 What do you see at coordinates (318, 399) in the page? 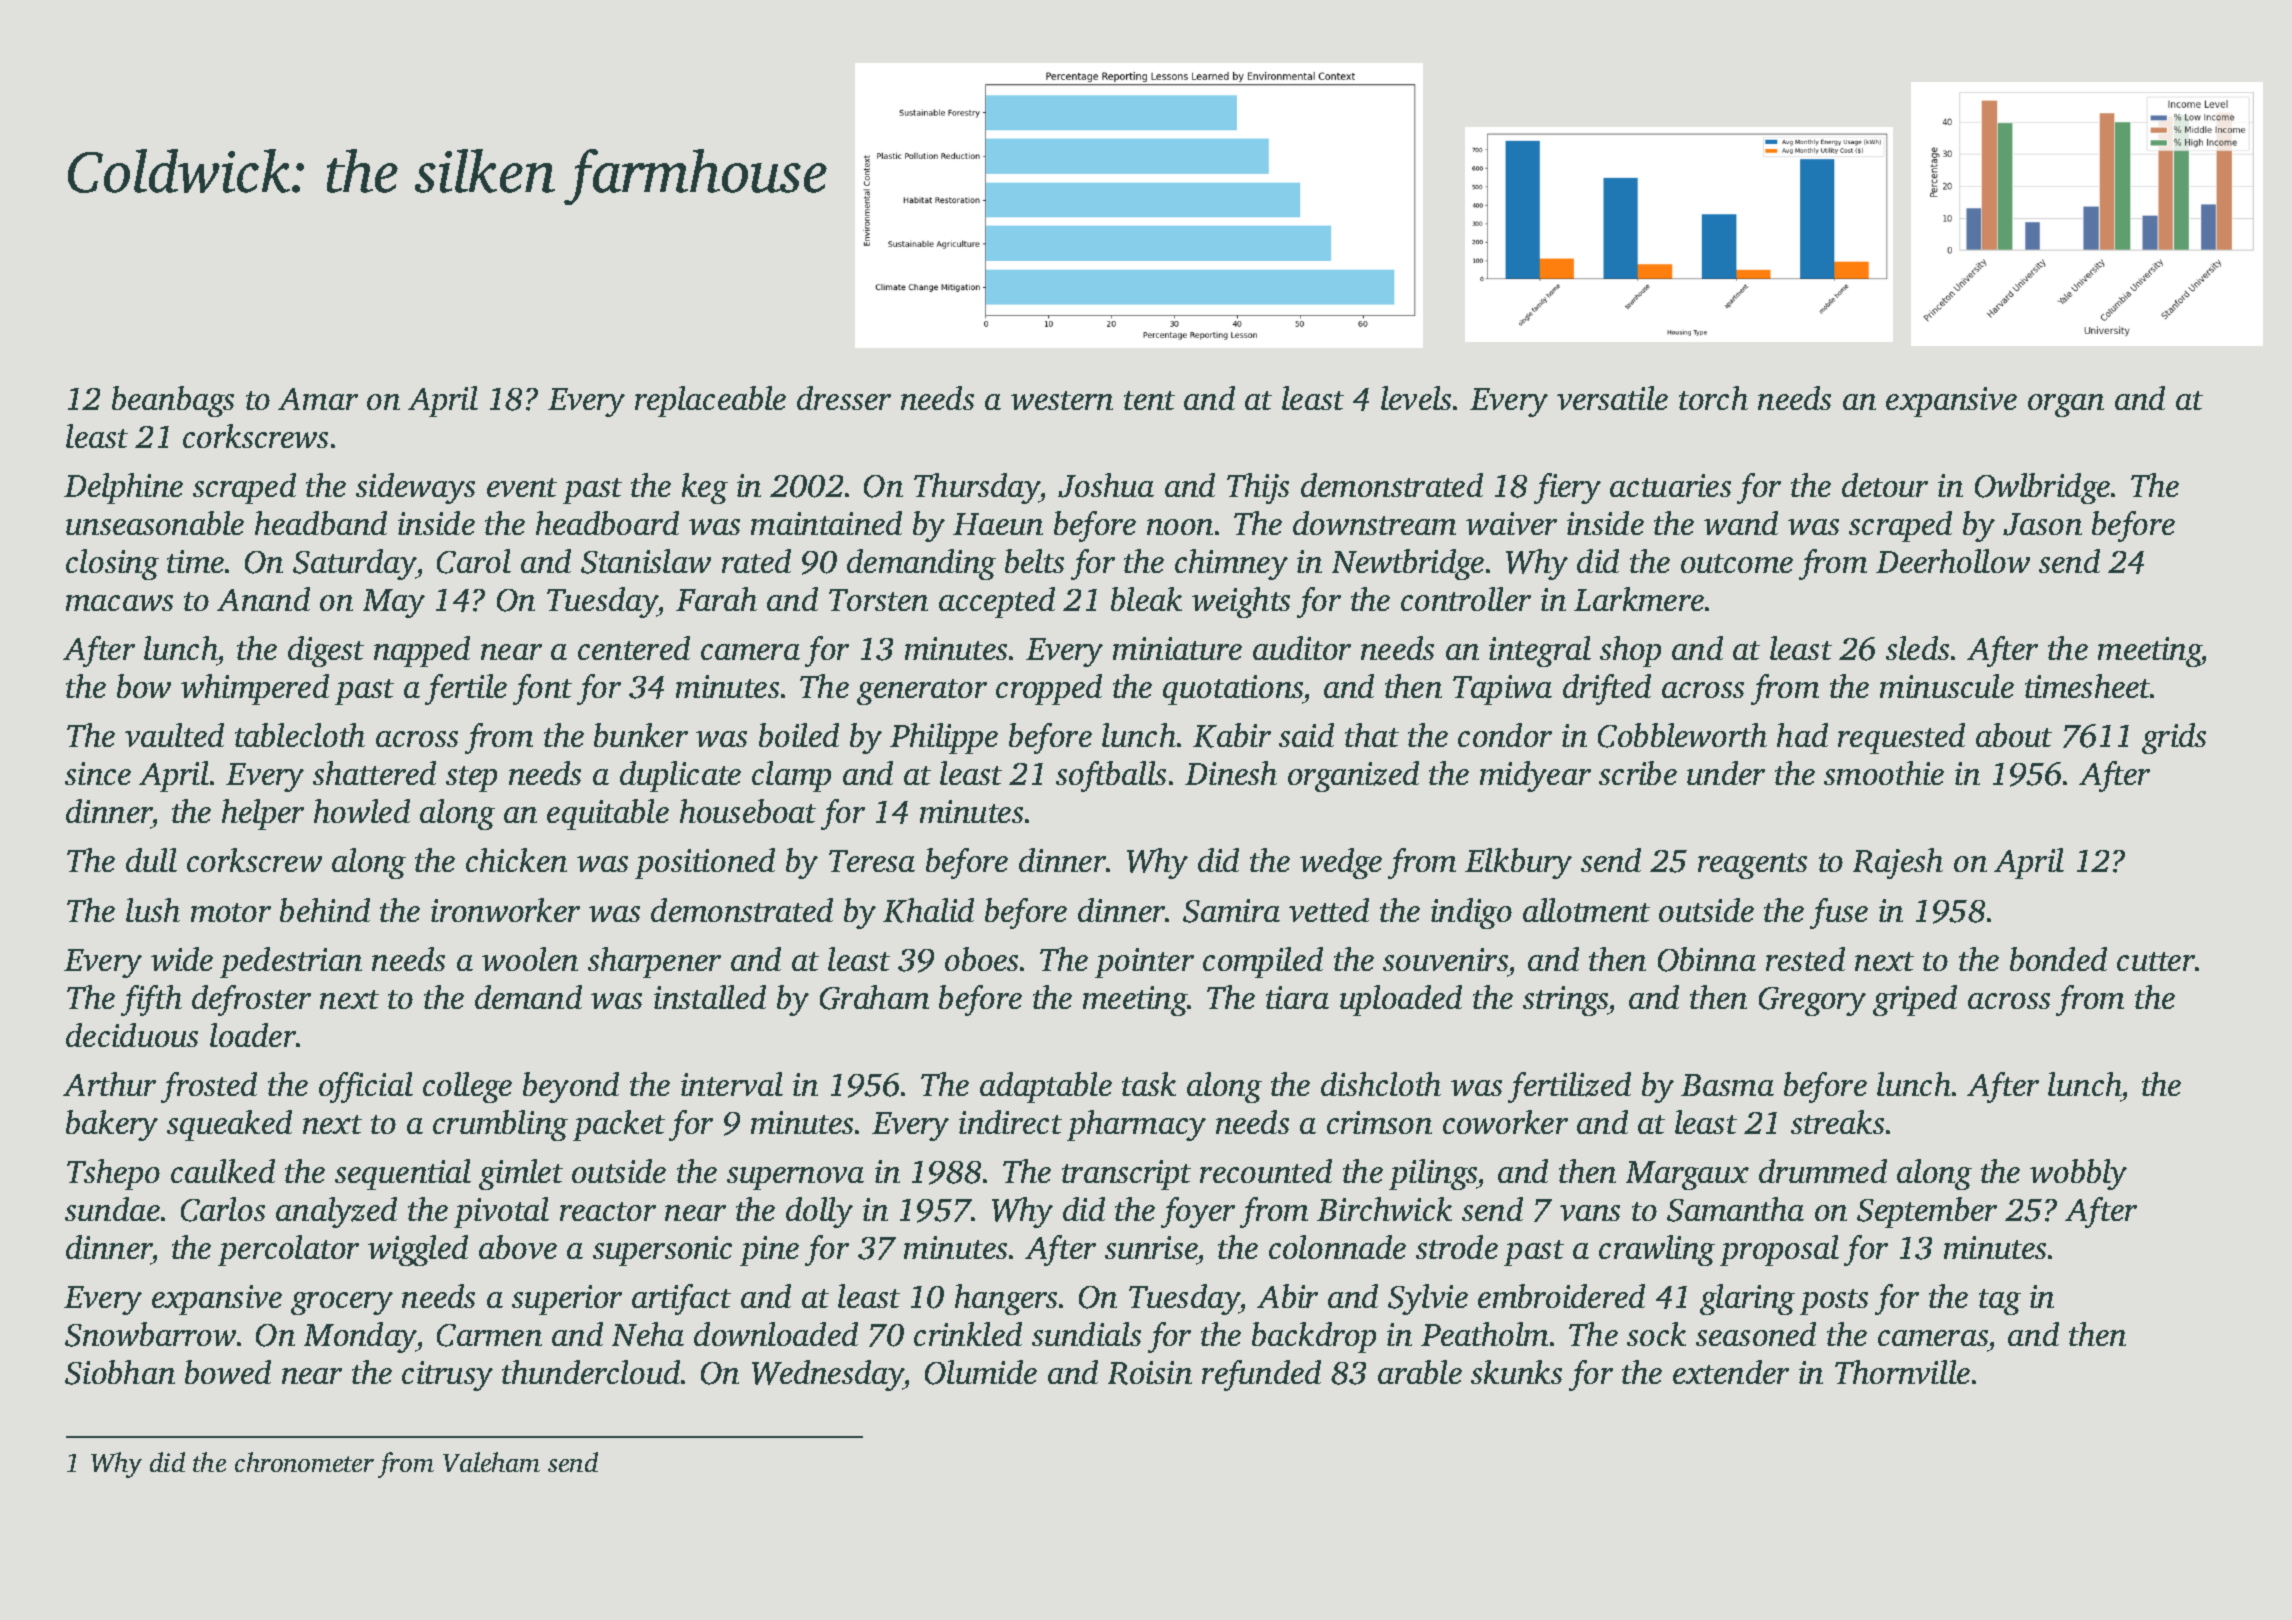
I see `Amar` at bounding box center [318, 399].
